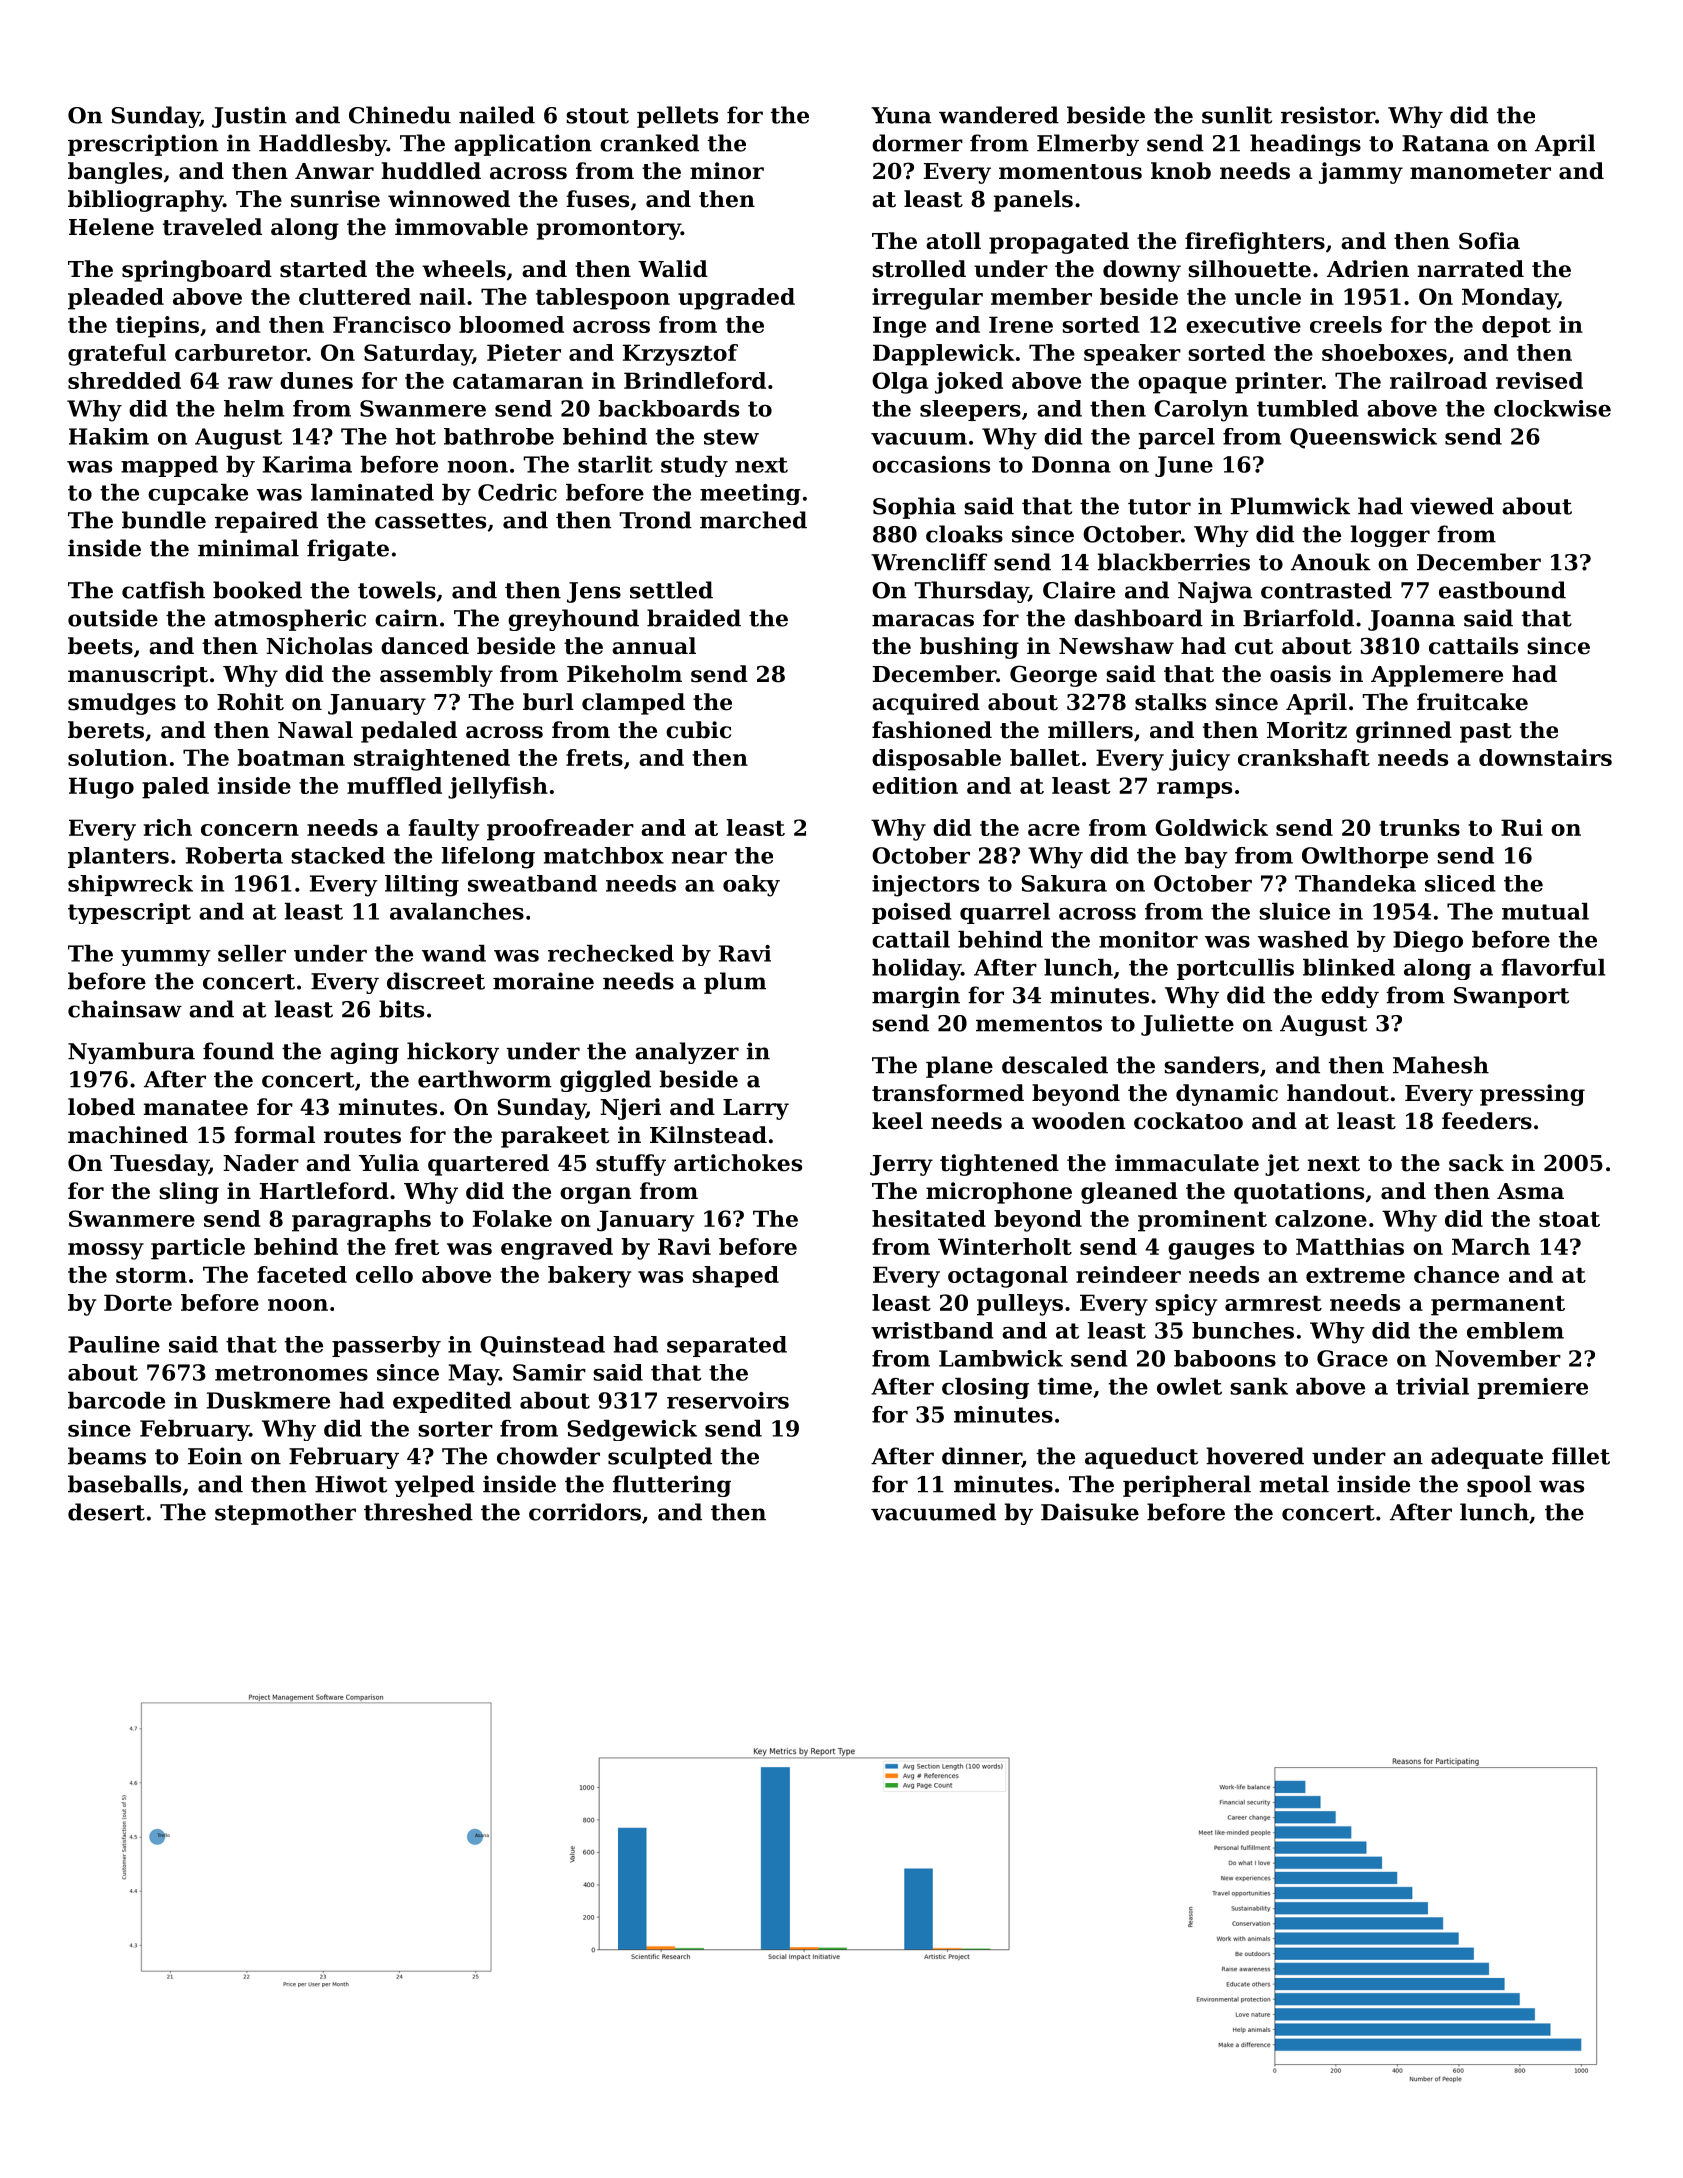 This screenshot has height=2178, width=1683. What do you see at coordinates (401, 1009) in the screenshot?
I see `bits` at bounding box center [401, 1009].
